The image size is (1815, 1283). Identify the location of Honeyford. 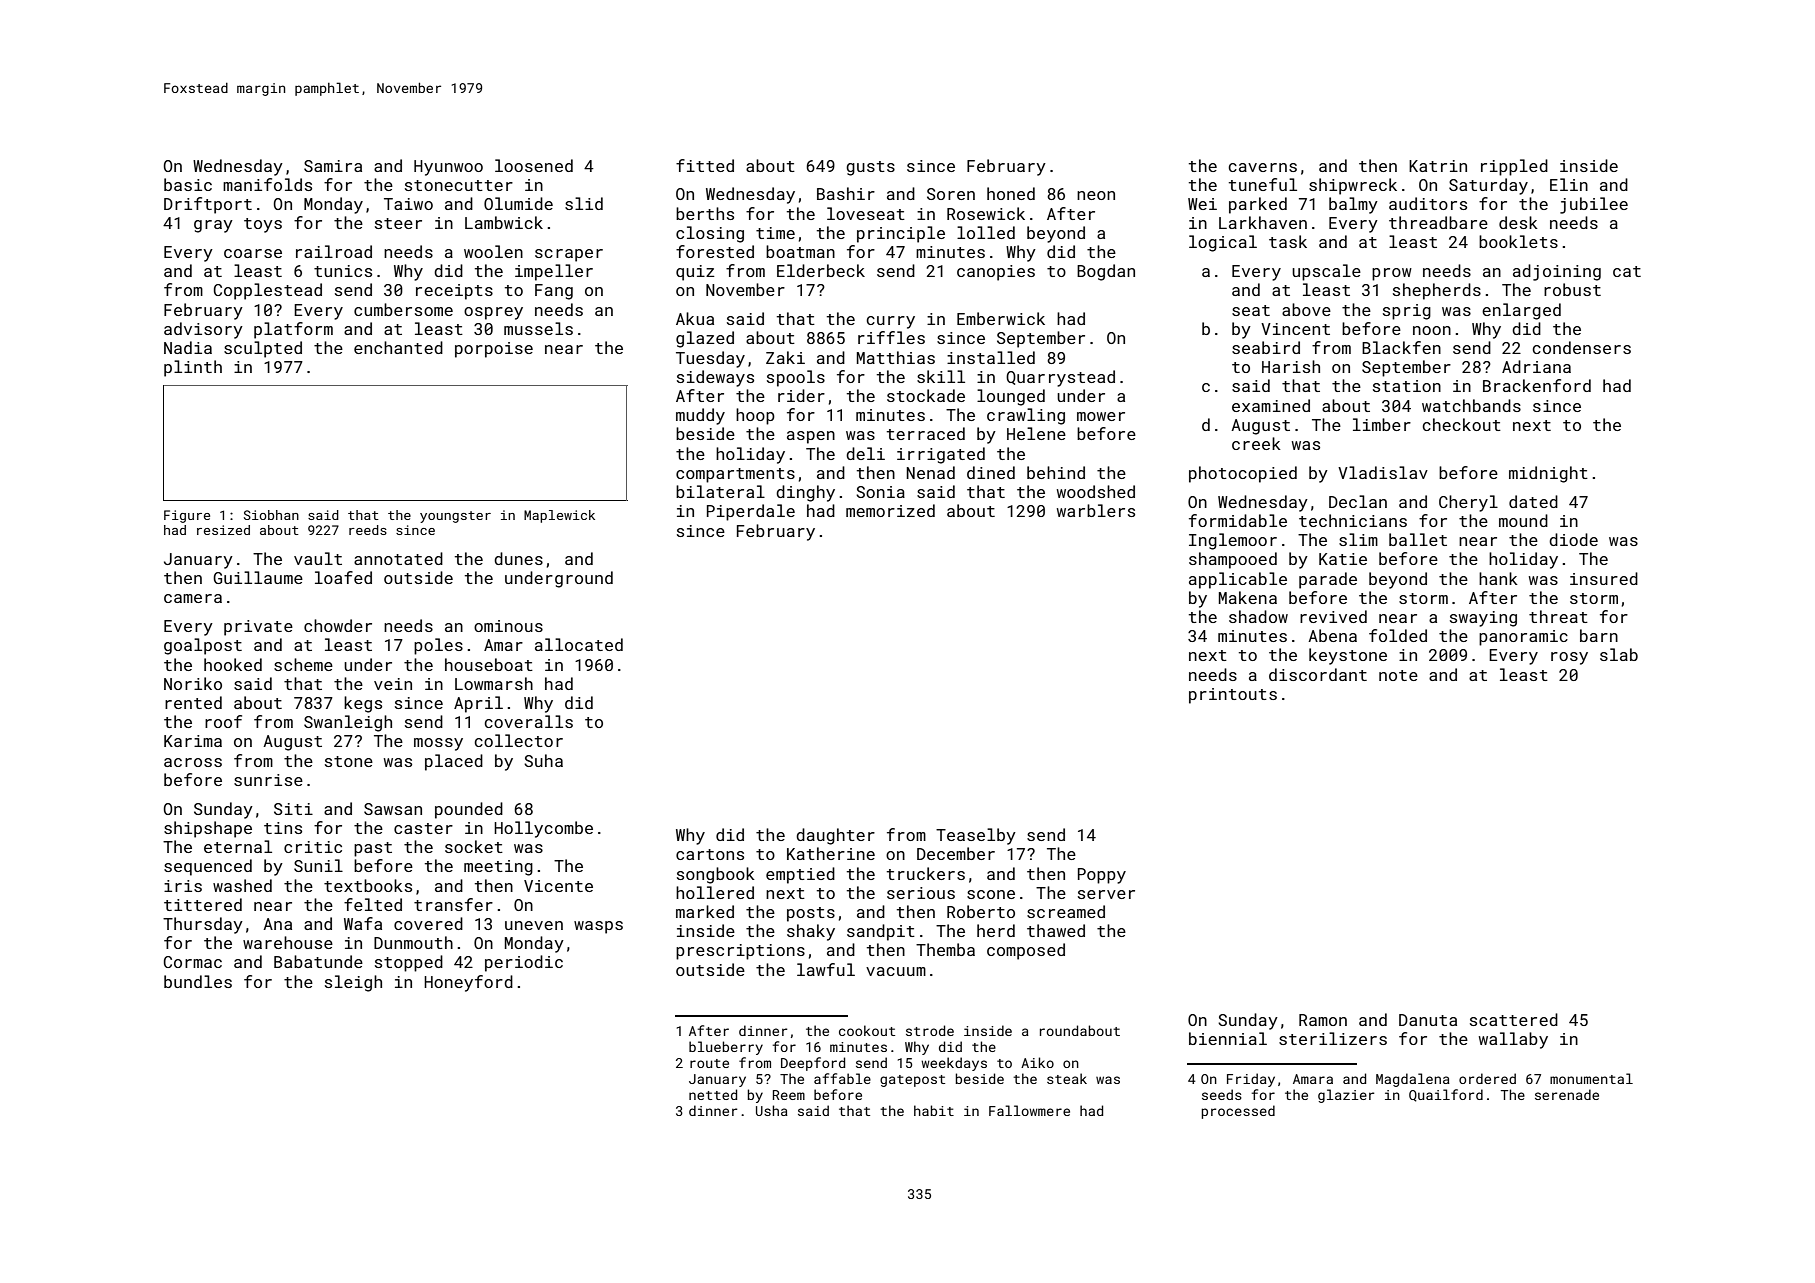
(468, 983).
